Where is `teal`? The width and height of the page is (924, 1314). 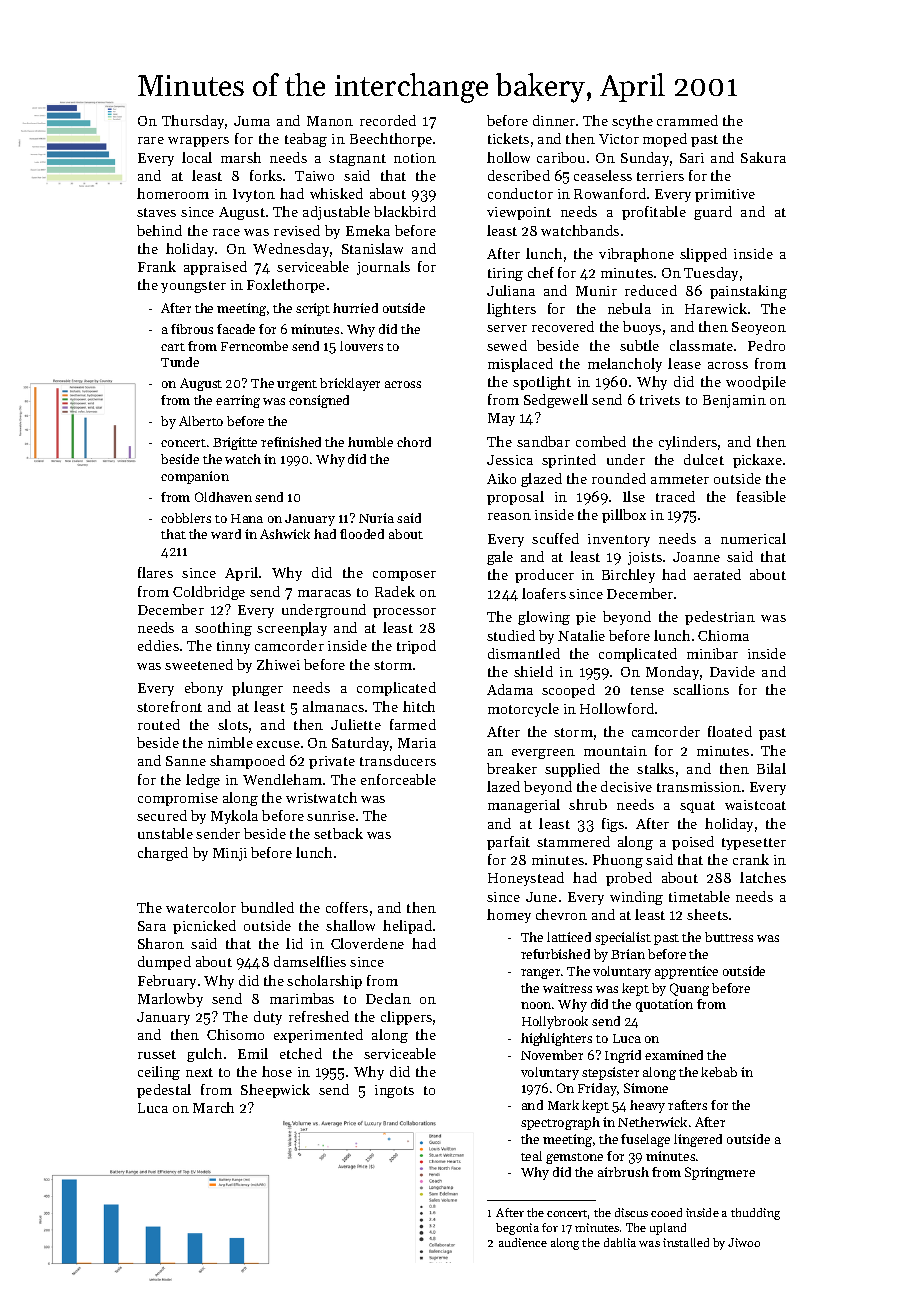 teal is located at coordinates (531, 1156).
